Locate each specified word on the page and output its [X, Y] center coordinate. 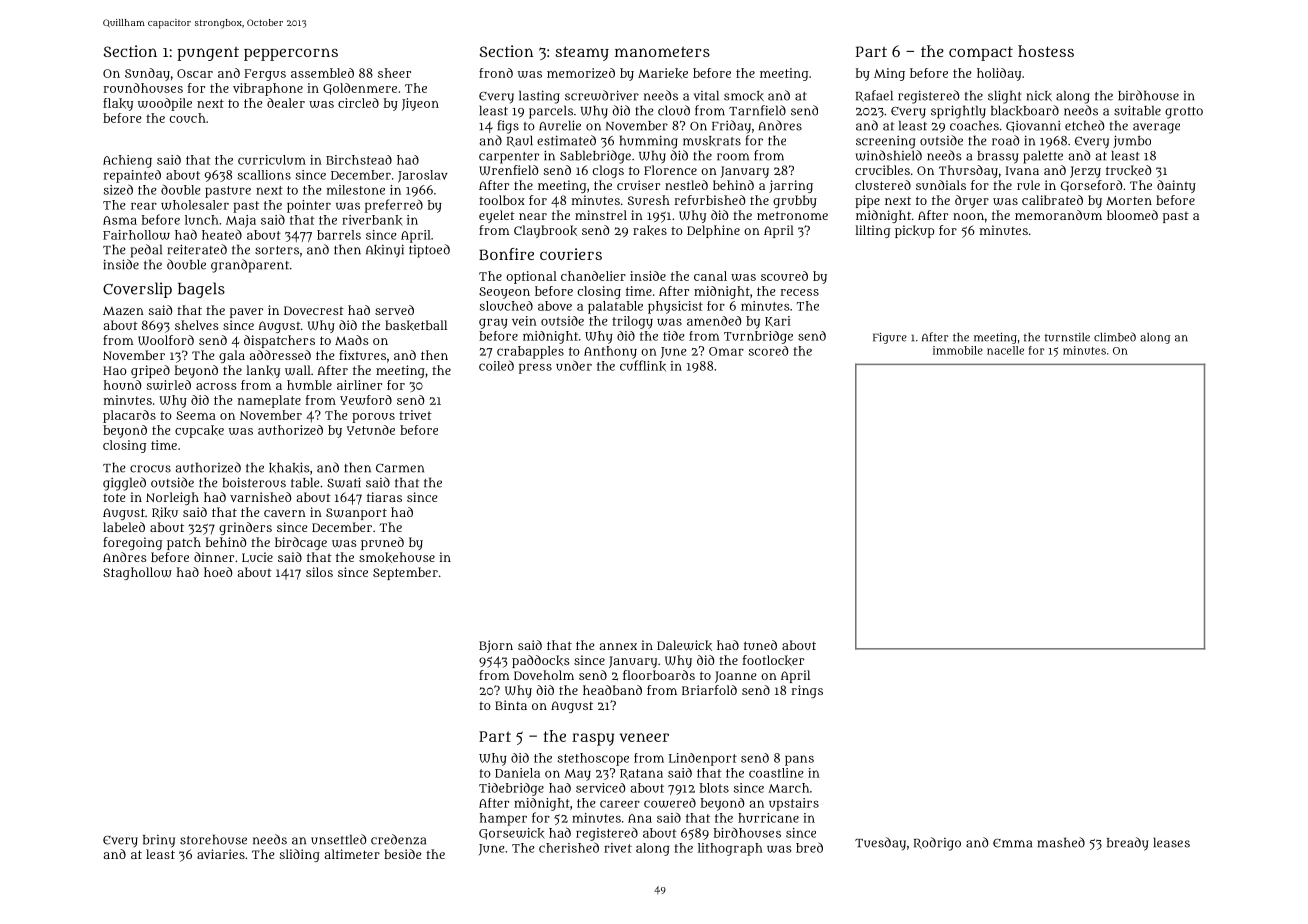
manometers [662, 52]
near [533, 216]
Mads [352, 340]
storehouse [213, 839]
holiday [999, 74]
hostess [1046, 51]
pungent [208, 54]
